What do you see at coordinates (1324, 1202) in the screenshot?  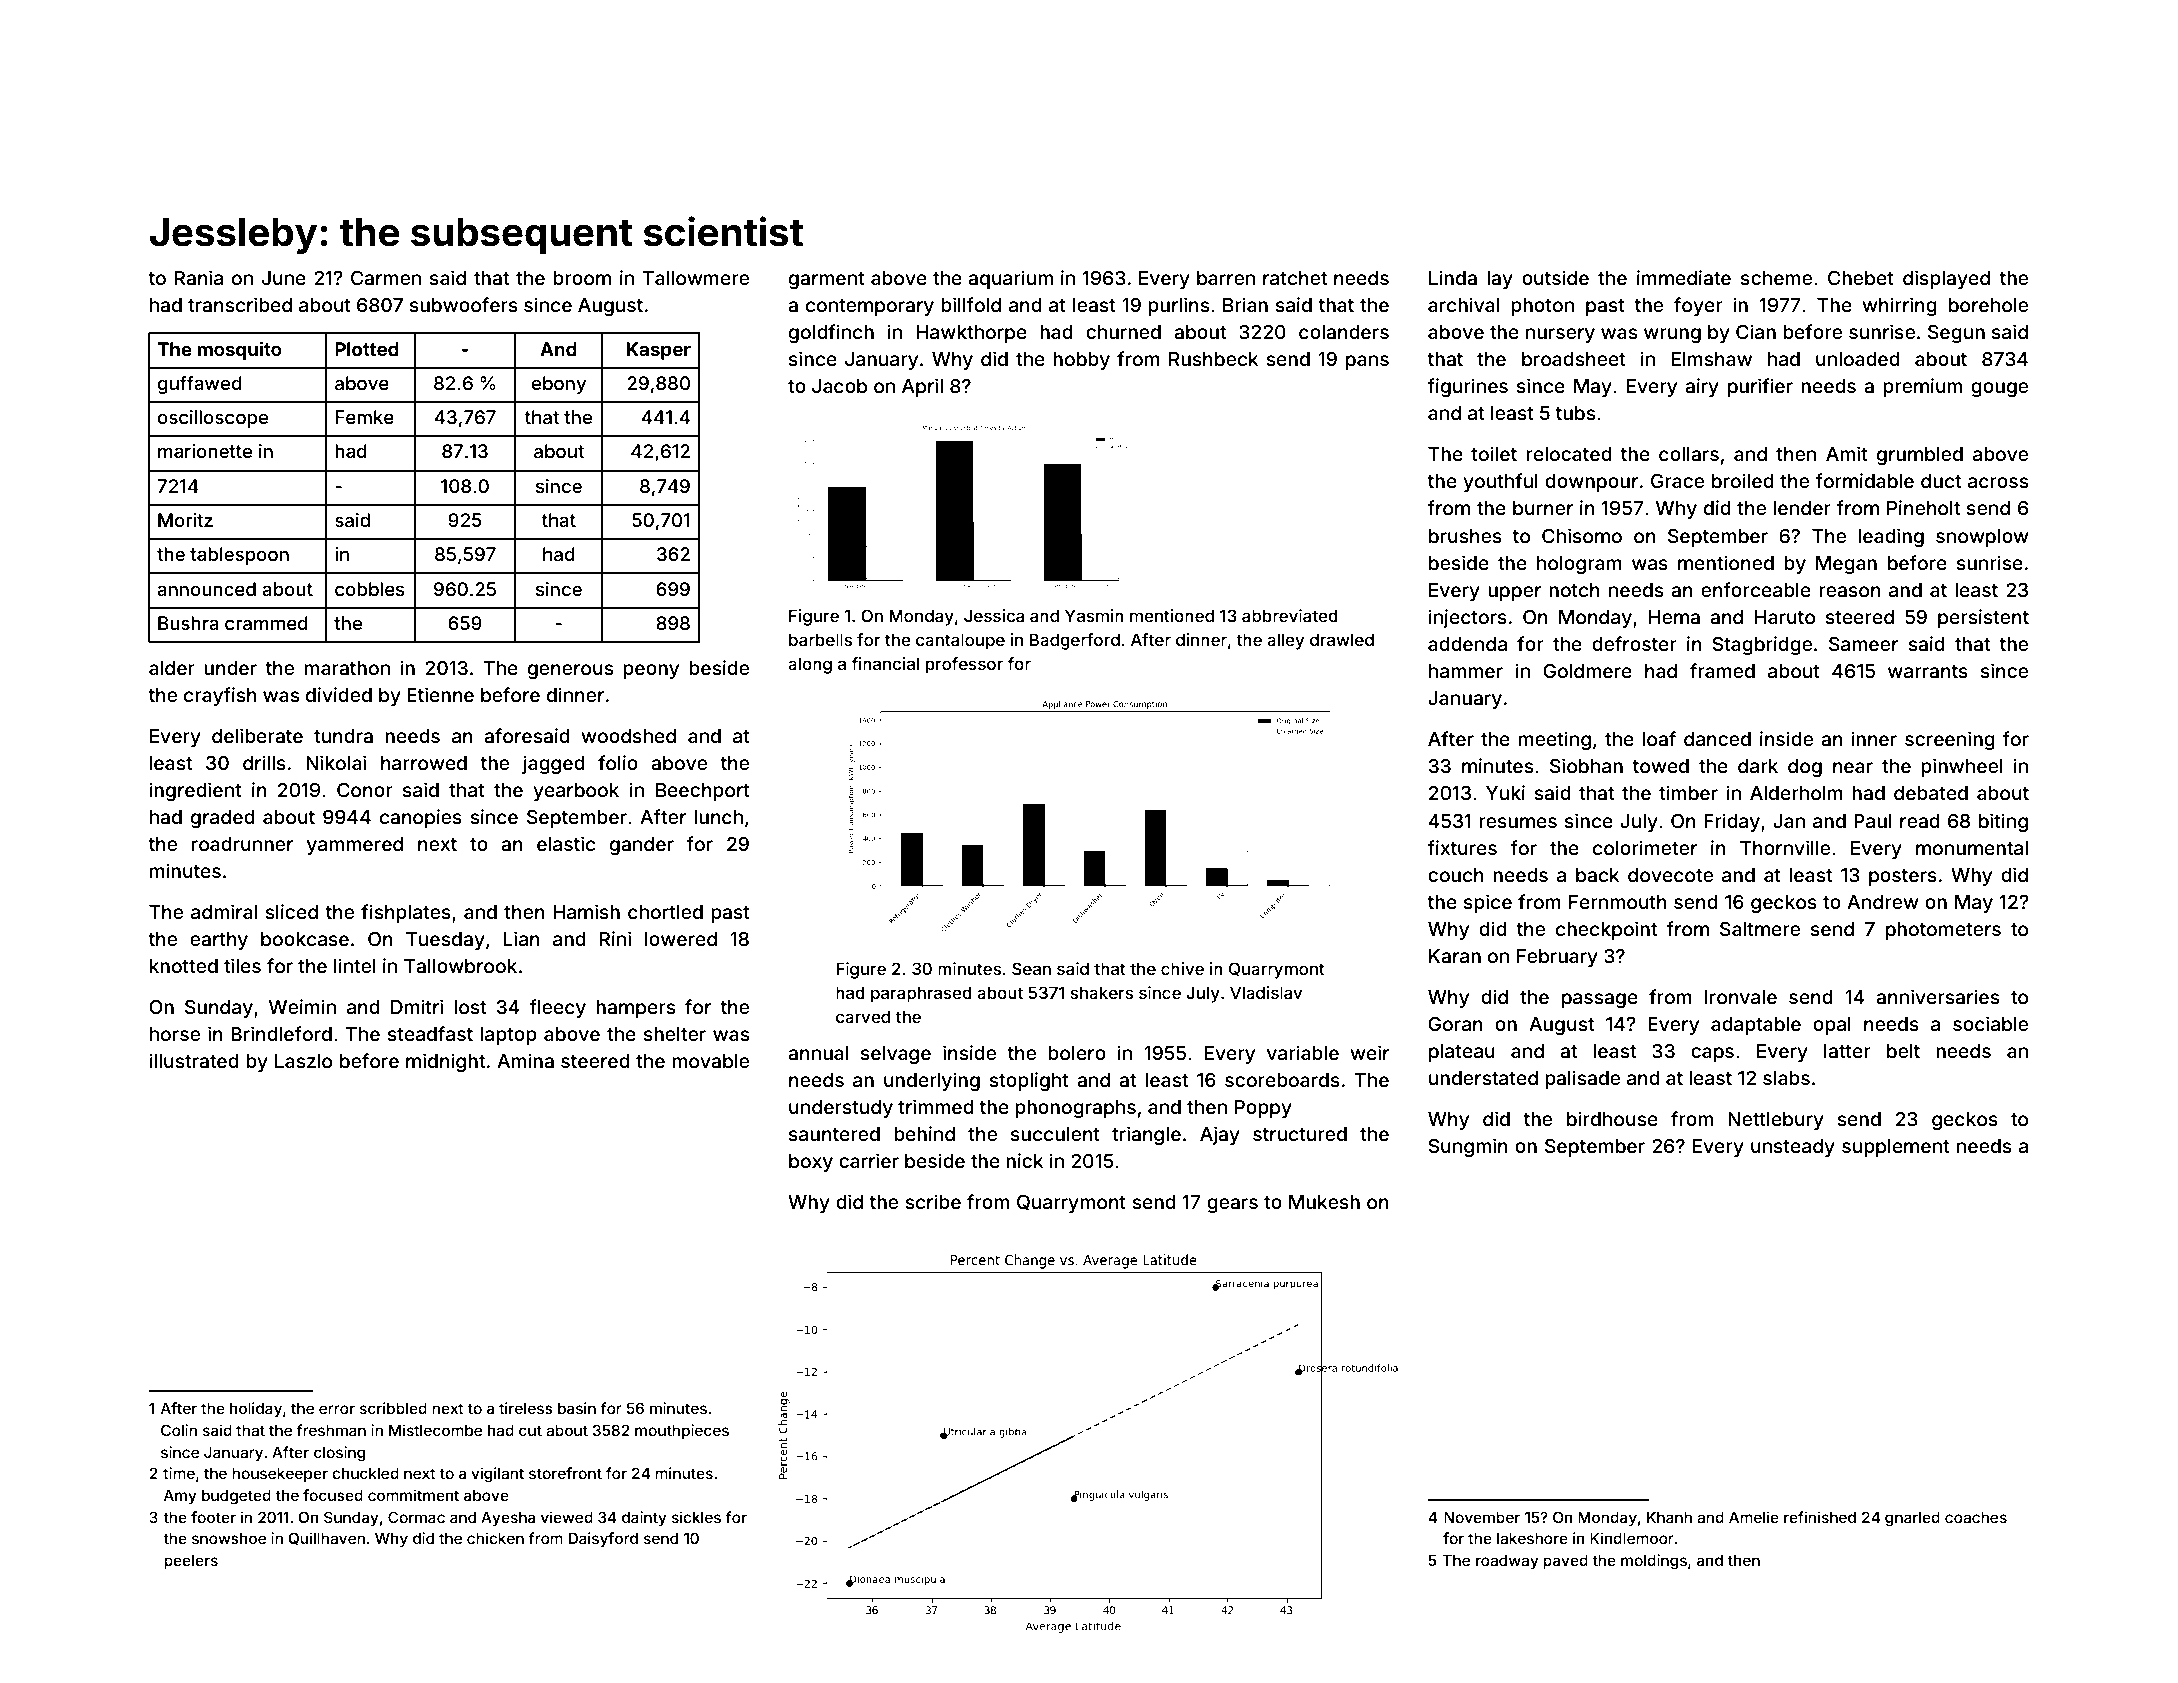 I see `Mukesh` at bounding box center [1324, 1202].
